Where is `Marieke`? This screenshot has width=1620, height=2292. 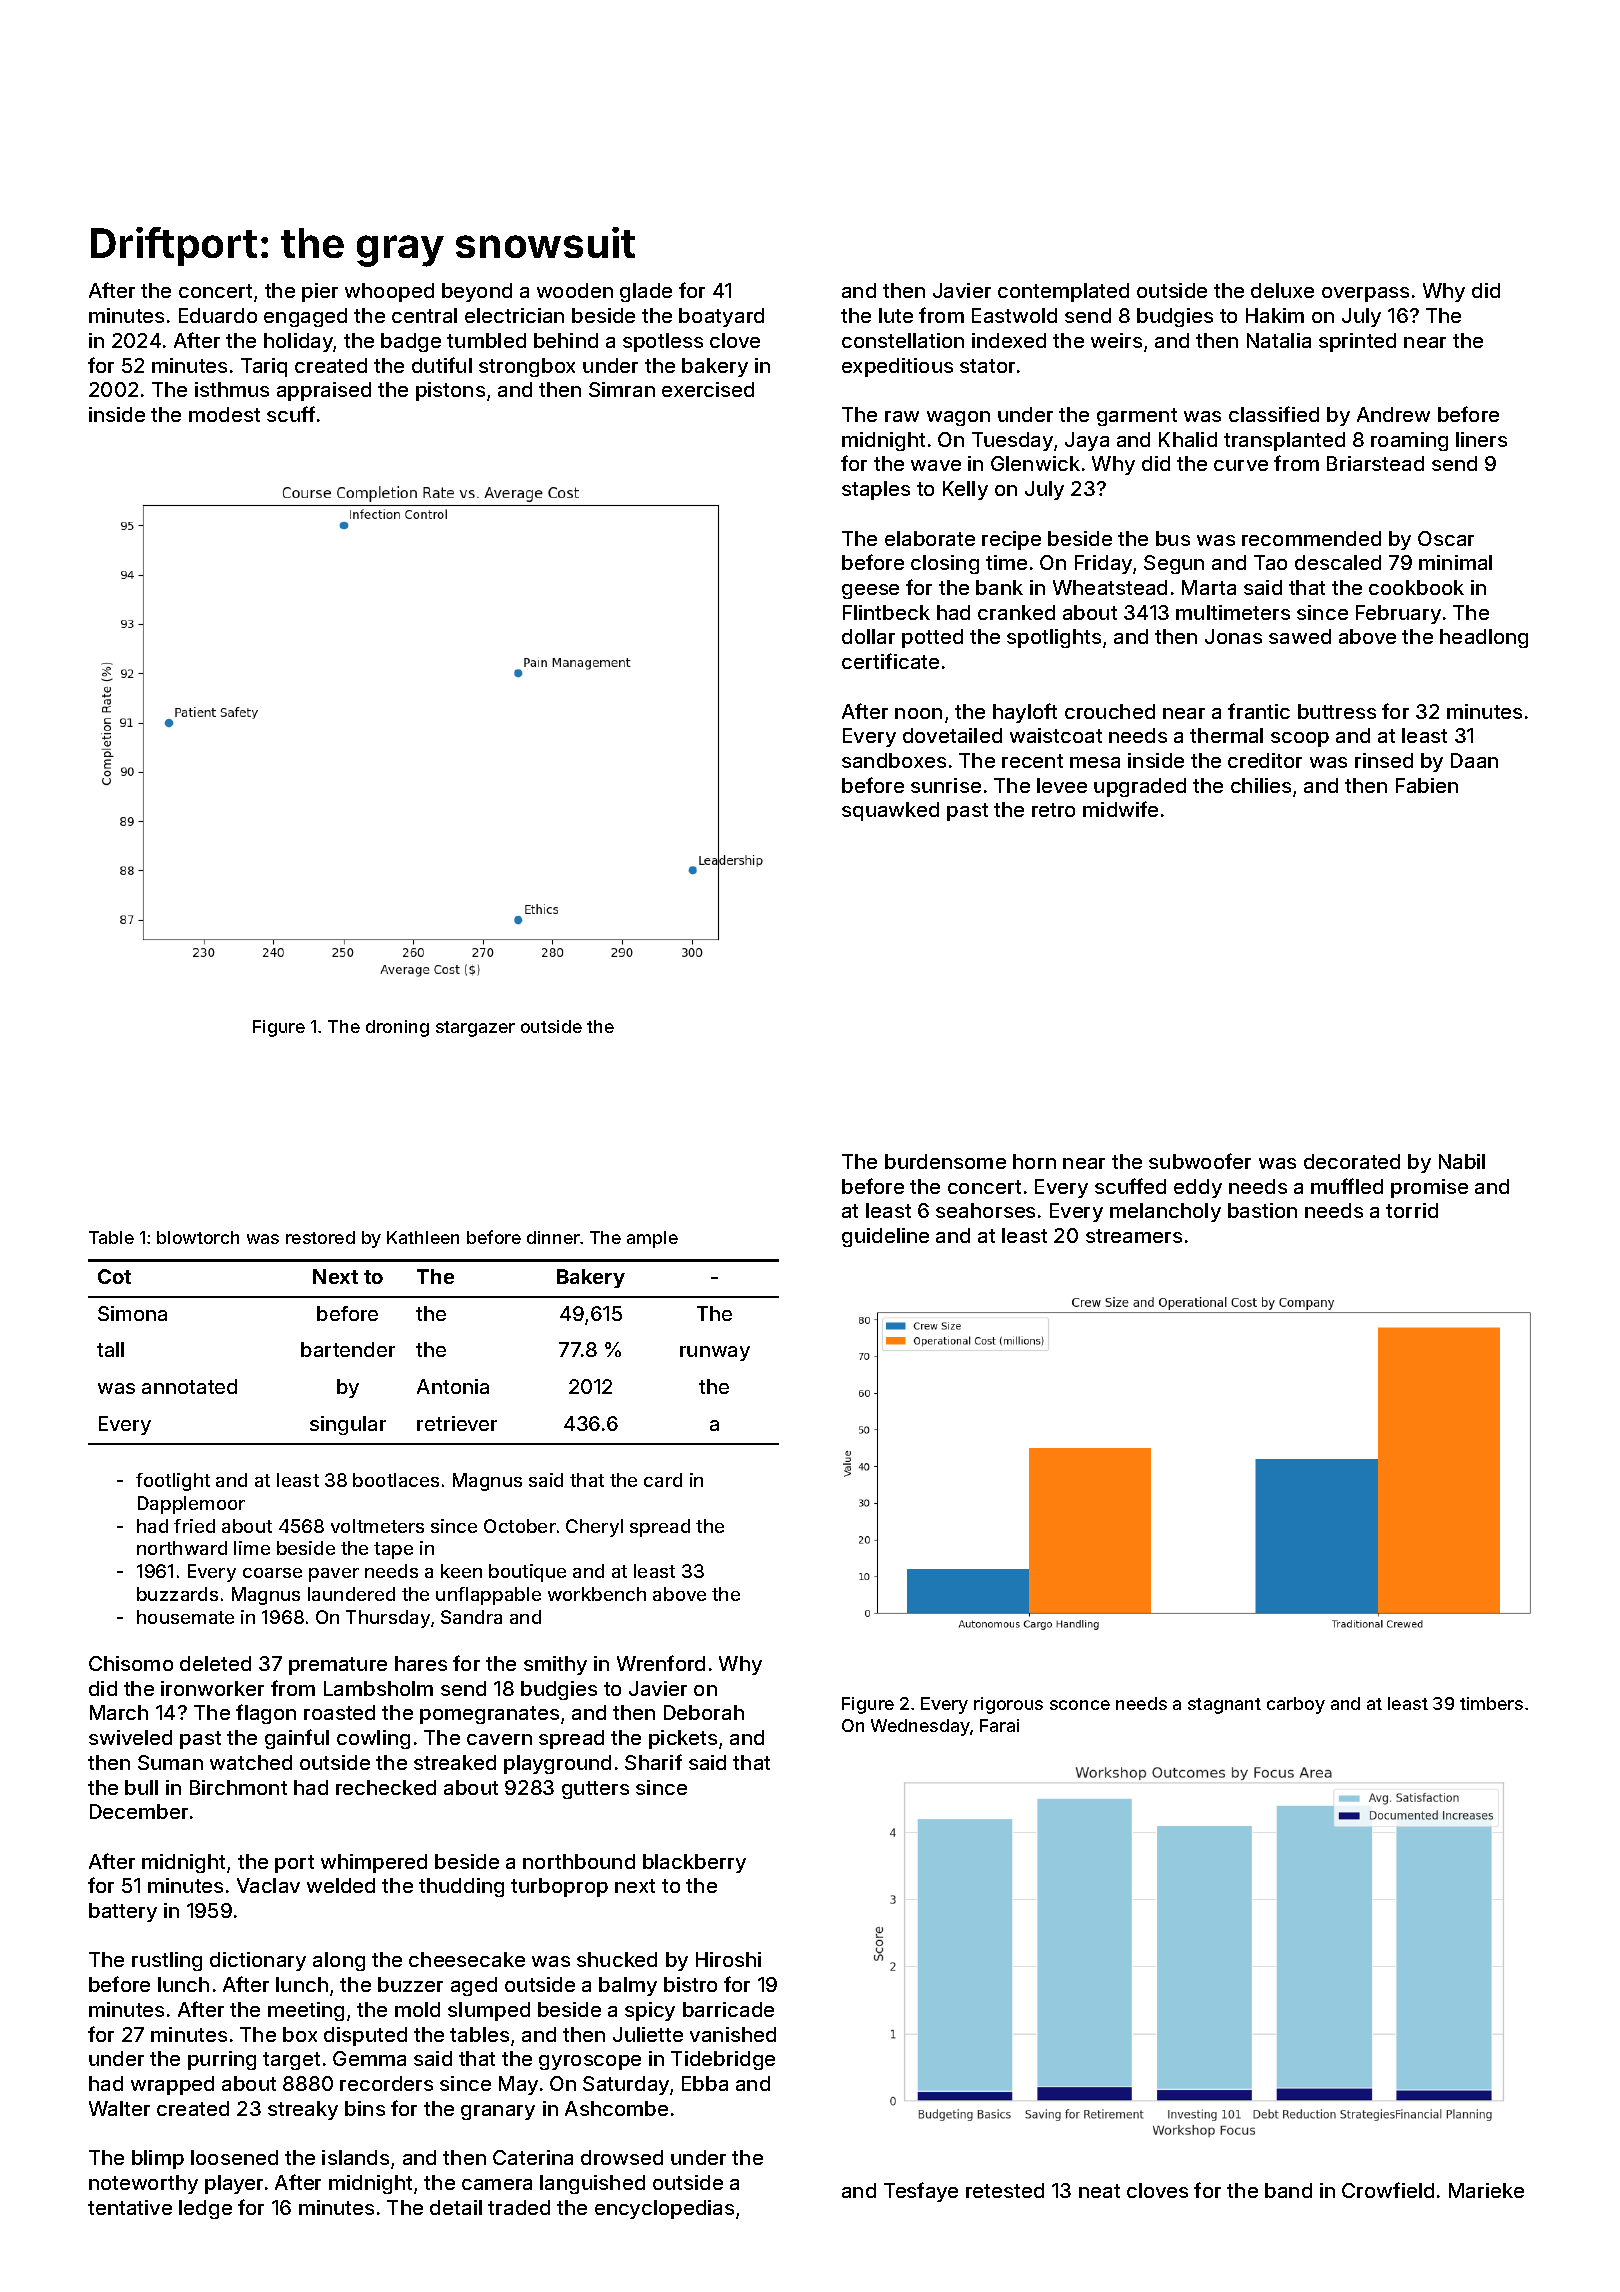
Marieke is located at coordinates (1486, 2190).
